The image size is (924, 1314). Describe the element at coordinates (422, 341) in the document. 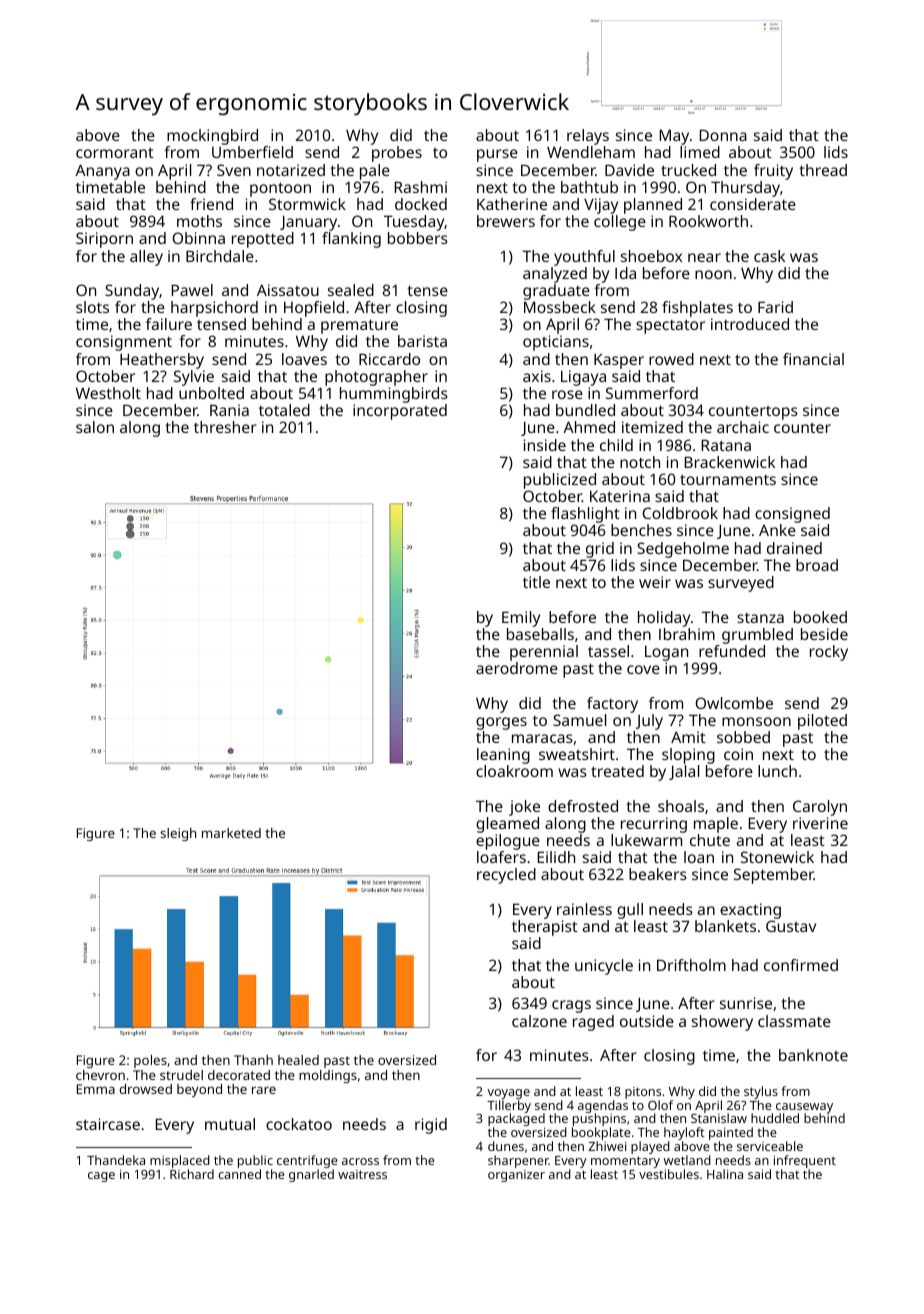

I see `barista` at that location.
